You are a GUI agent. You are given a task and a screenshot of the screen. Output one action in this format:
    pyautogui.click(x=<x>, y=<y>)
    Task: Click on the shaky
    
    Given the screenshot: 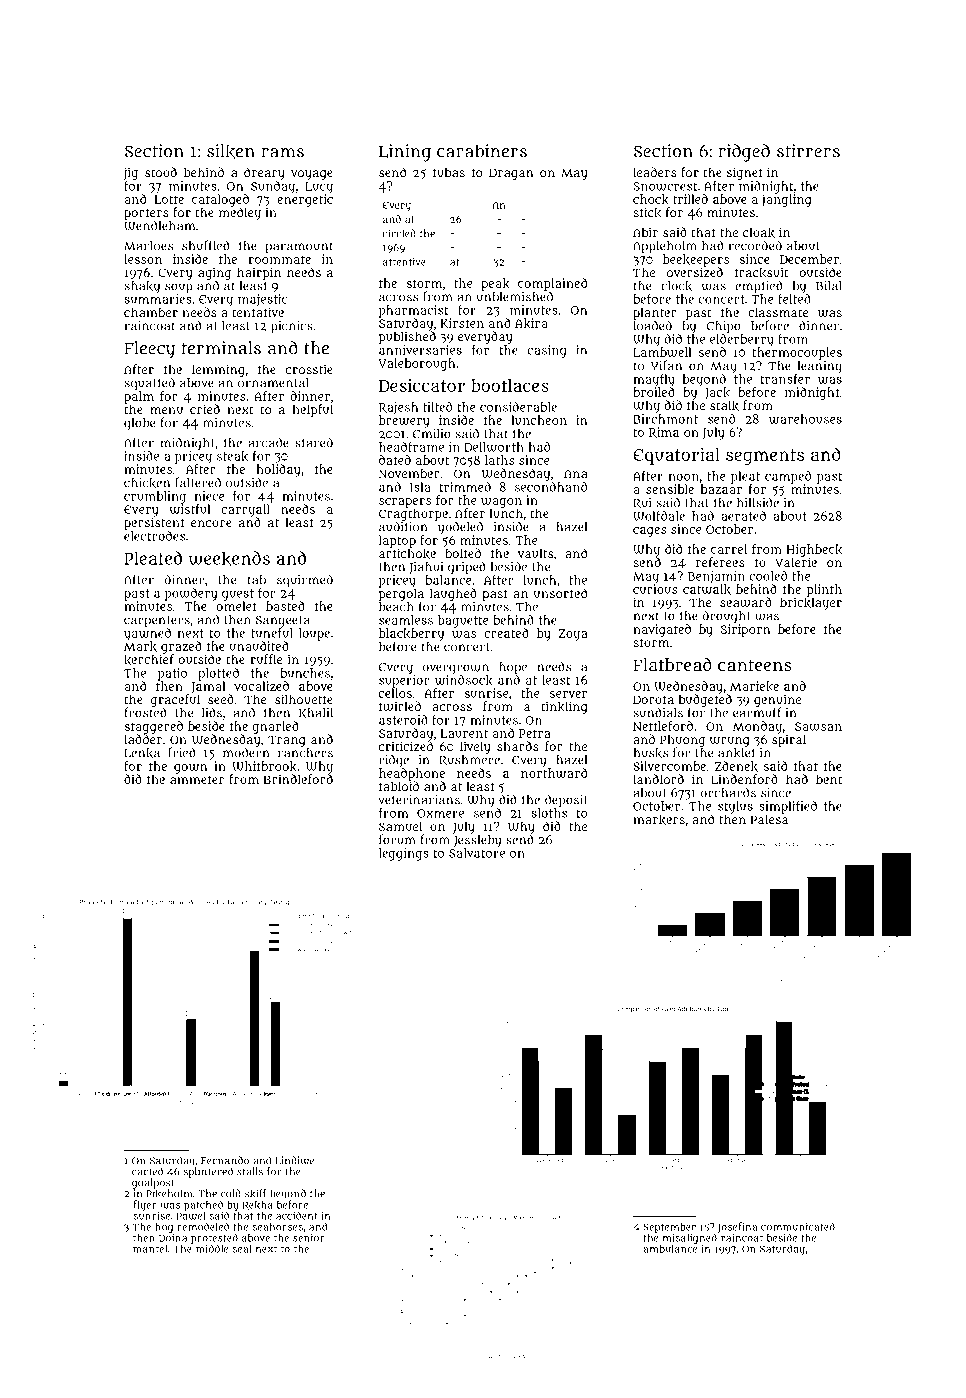 What is the action you would take?
    pyautogui.click(x=142, y=287)
